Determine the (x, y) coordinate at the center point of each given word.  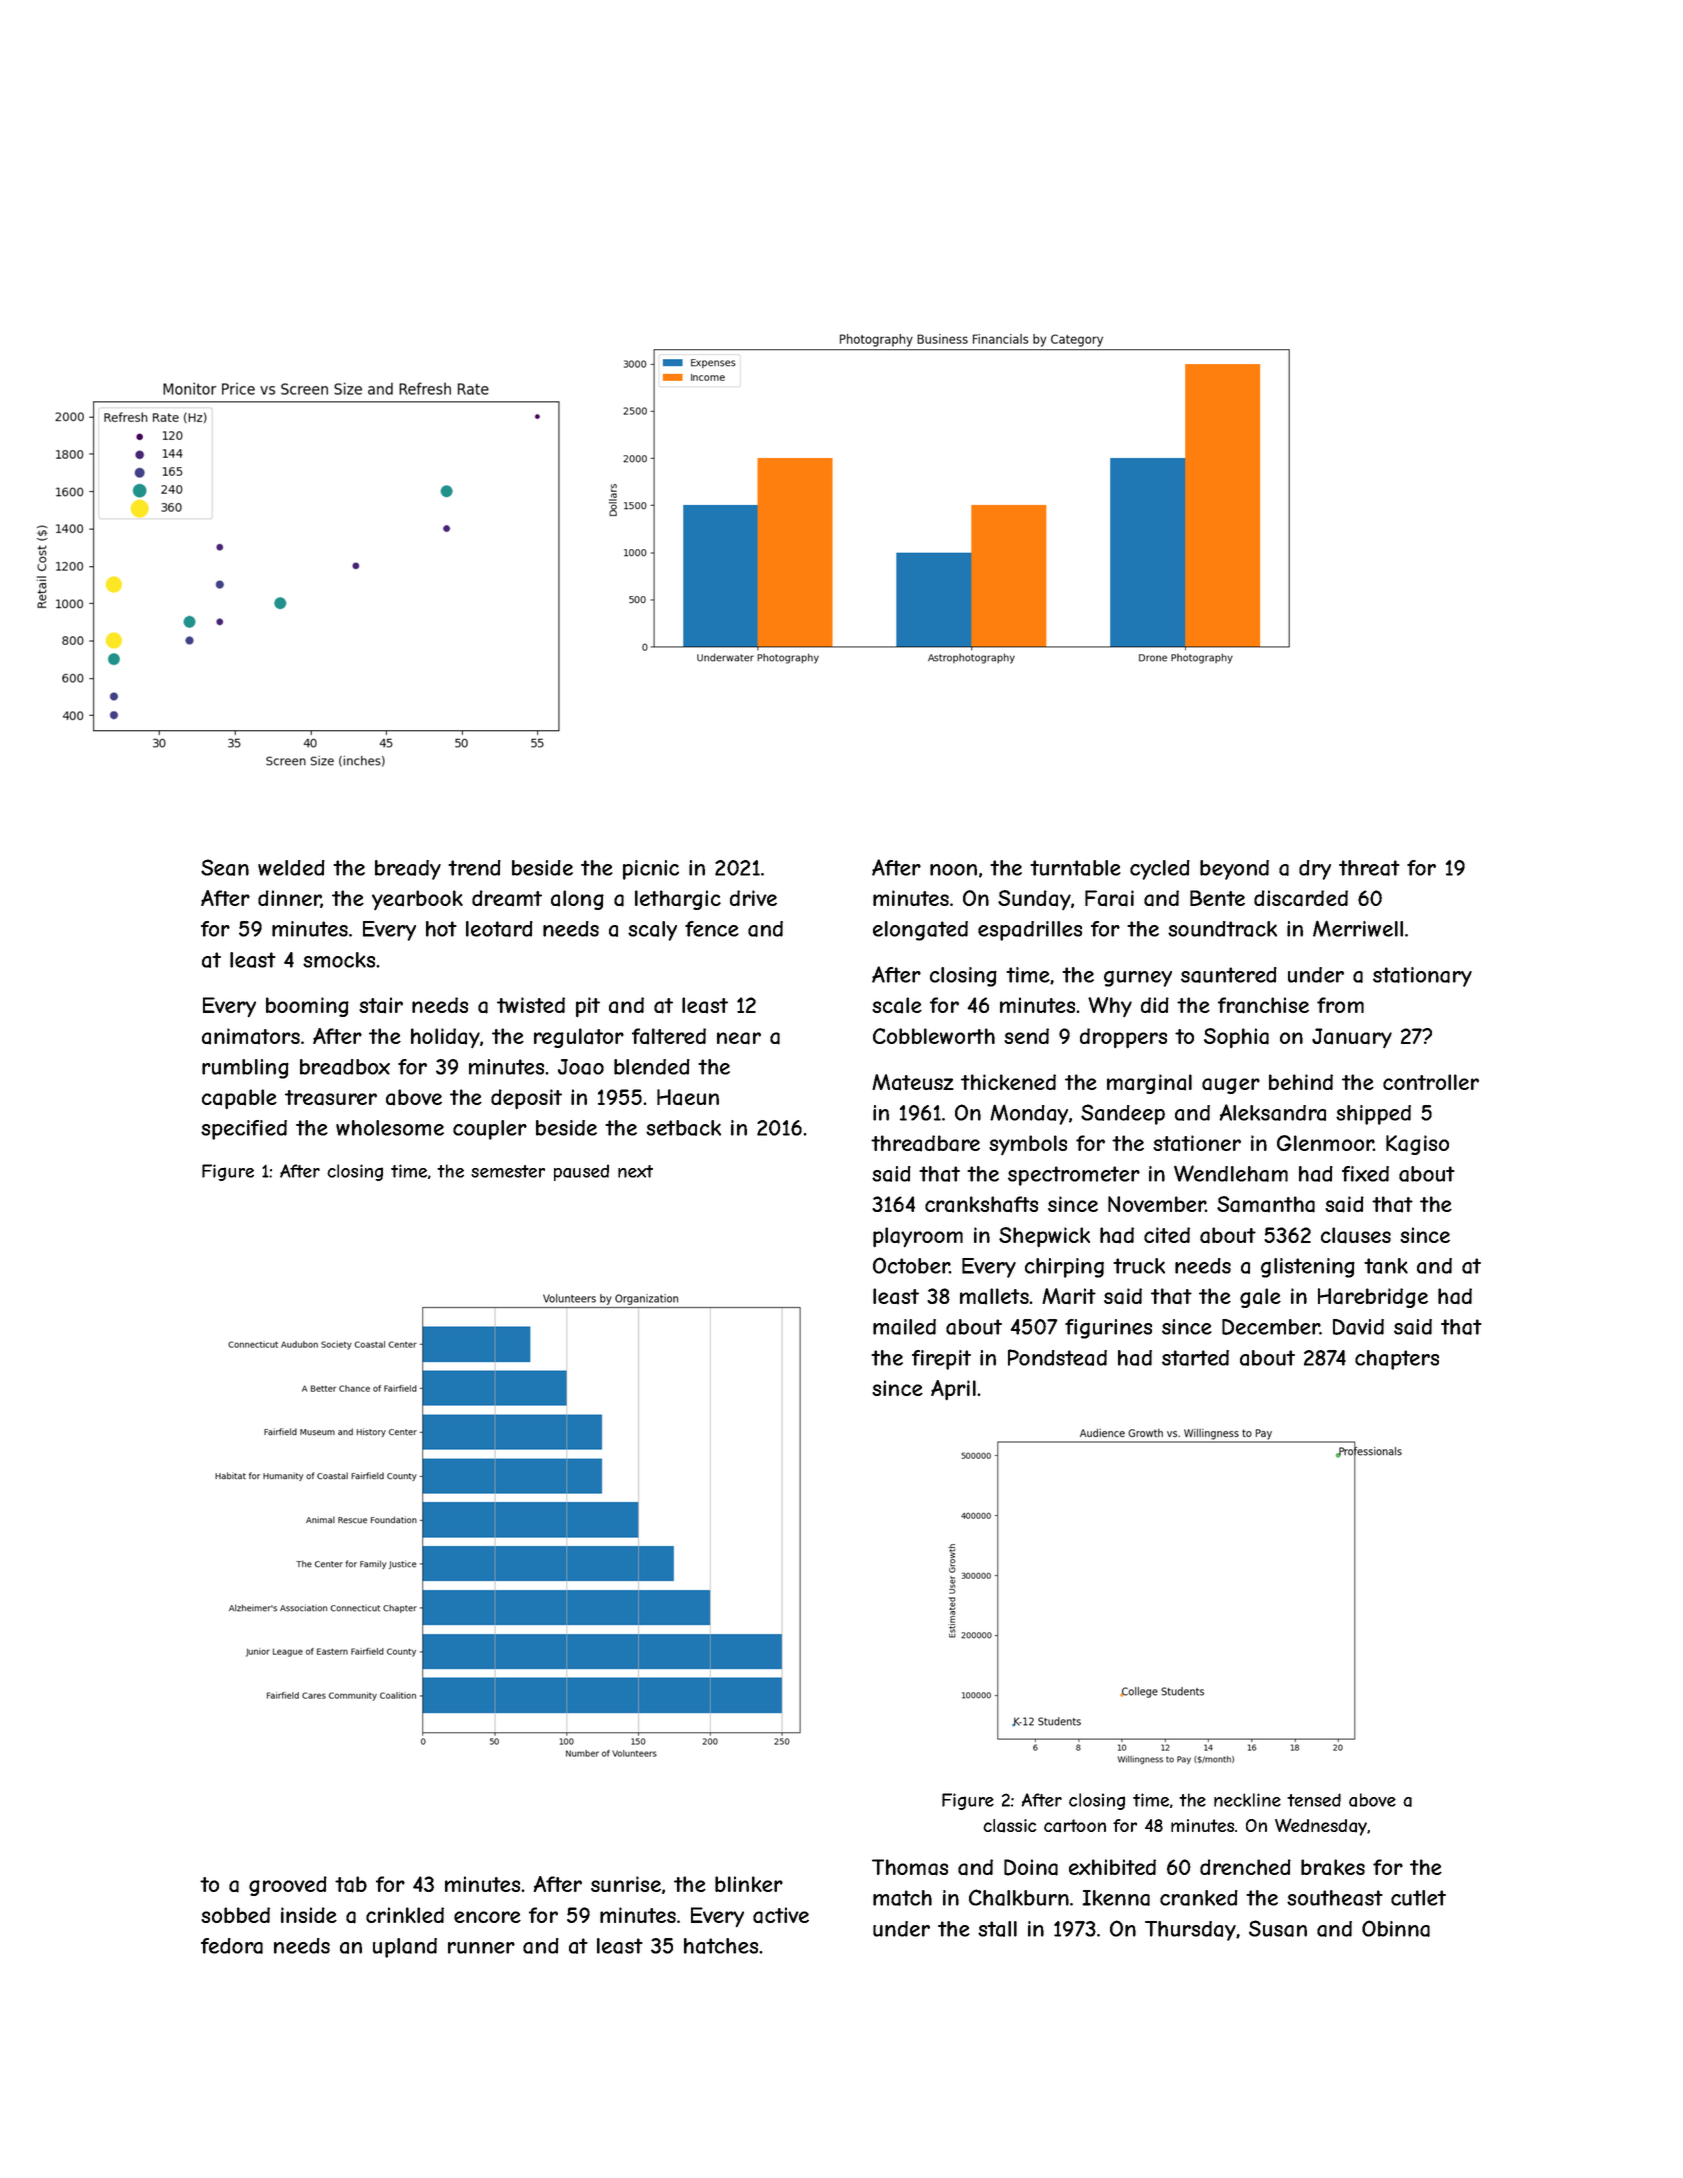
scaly (652, 931)
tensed (1314, 1800)
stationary (1422, 977)
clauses (1356, 1235)
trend (474, 868)
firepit (941, 1360)
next (635, 1171)
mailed (904, 1327)
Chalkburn (1019, 1897)
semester (508, 1171)
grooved (288, 1886)
